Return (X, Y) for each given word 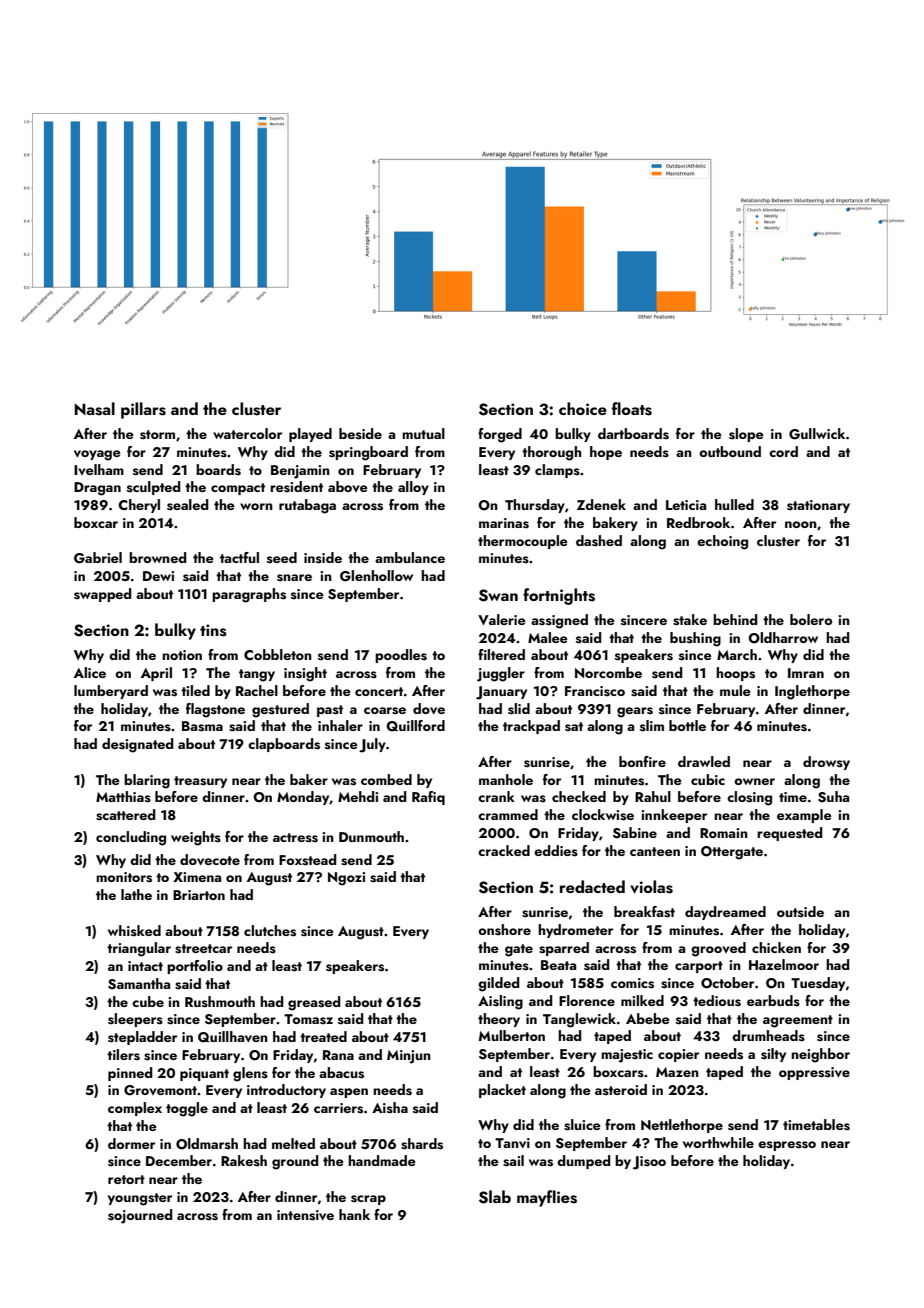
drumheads (768, 1036)
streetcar (203, 949)
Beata (558, 965)
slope (746, 435)
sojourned (140, 1216)
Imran (806, 673)
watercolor (247, 433)
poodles (401, 656)
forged (500, 435)
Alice (90, 672)
